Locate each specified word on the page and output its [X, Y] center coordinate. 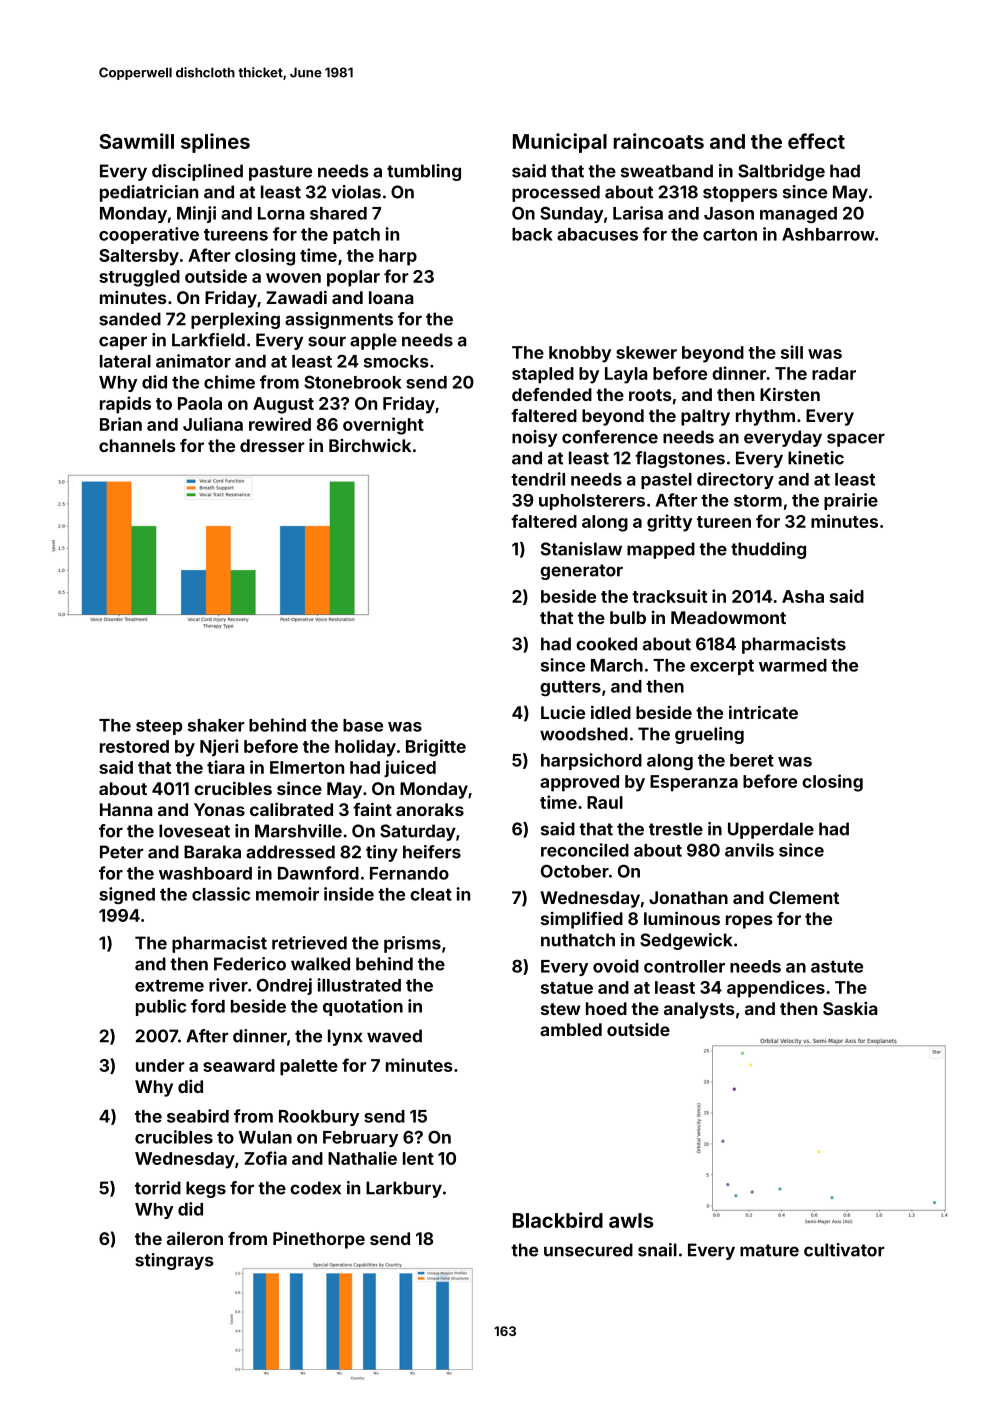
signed [127, 895]
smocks [396, 361]
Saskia [850, 1008]
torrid [158, 1188]
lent [418, 1158]
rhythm [765, 417]
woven [293, 278]
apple [373, 341]
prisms [412, 944]
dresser [272, 445]
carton [730, 235]
